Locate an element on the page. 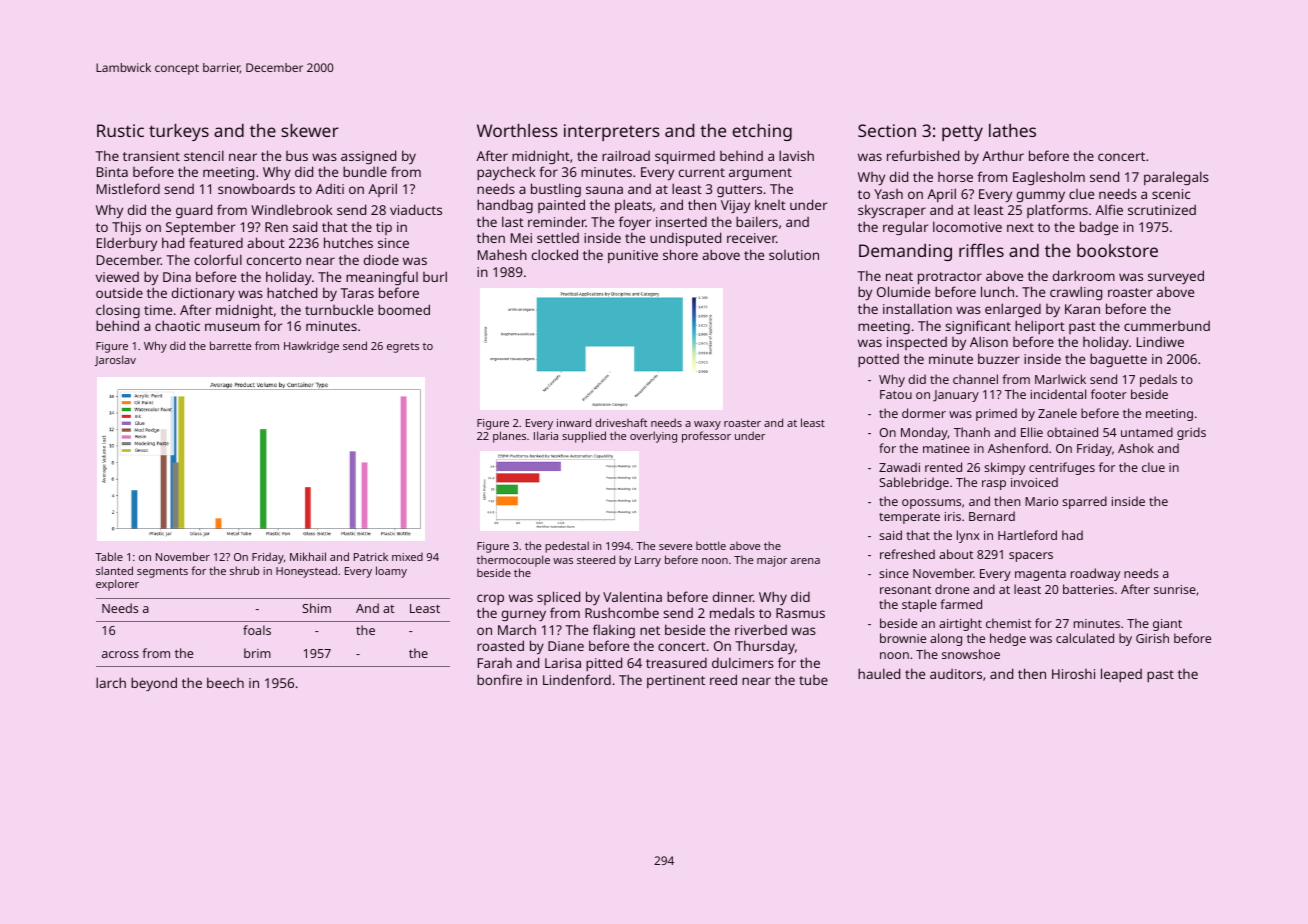 This image has width=1308, height=924. badge is located at coordinates (1099, 228).
